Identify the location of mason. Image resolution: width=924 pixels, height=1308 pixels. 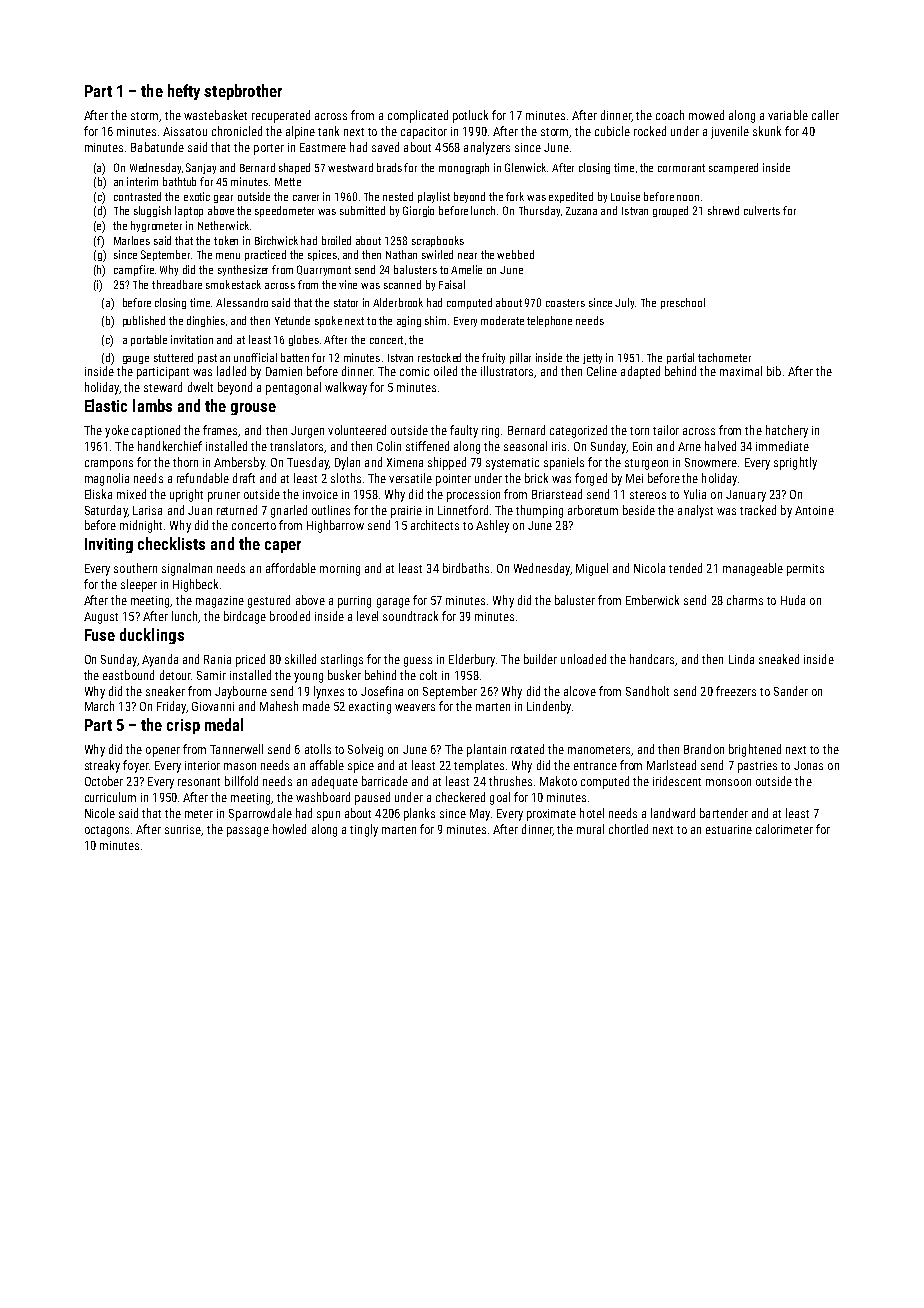
(240, 766).
